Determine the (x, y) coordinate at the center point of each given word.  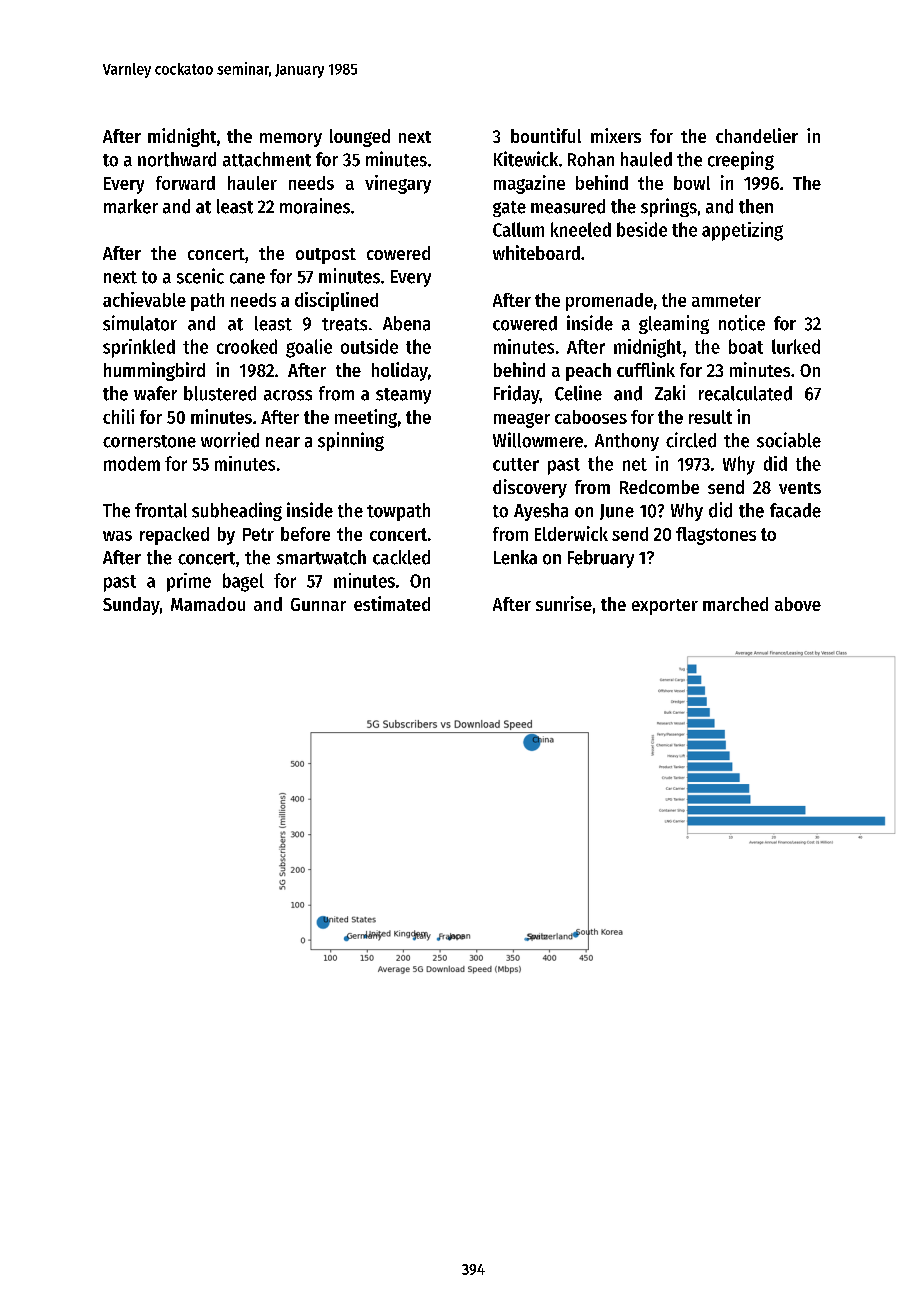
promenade (609, 302)
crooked (247, 346)
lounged (360, 138)
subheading (237, 511)
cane (247, 278)
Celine (578, 393)
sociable (789, 440)
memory (291, 140)
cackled (401, 557)
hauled (646, 159)
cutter (516, 464)
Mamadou (208, 604)
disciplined (336, 301)
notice (742, 323)
